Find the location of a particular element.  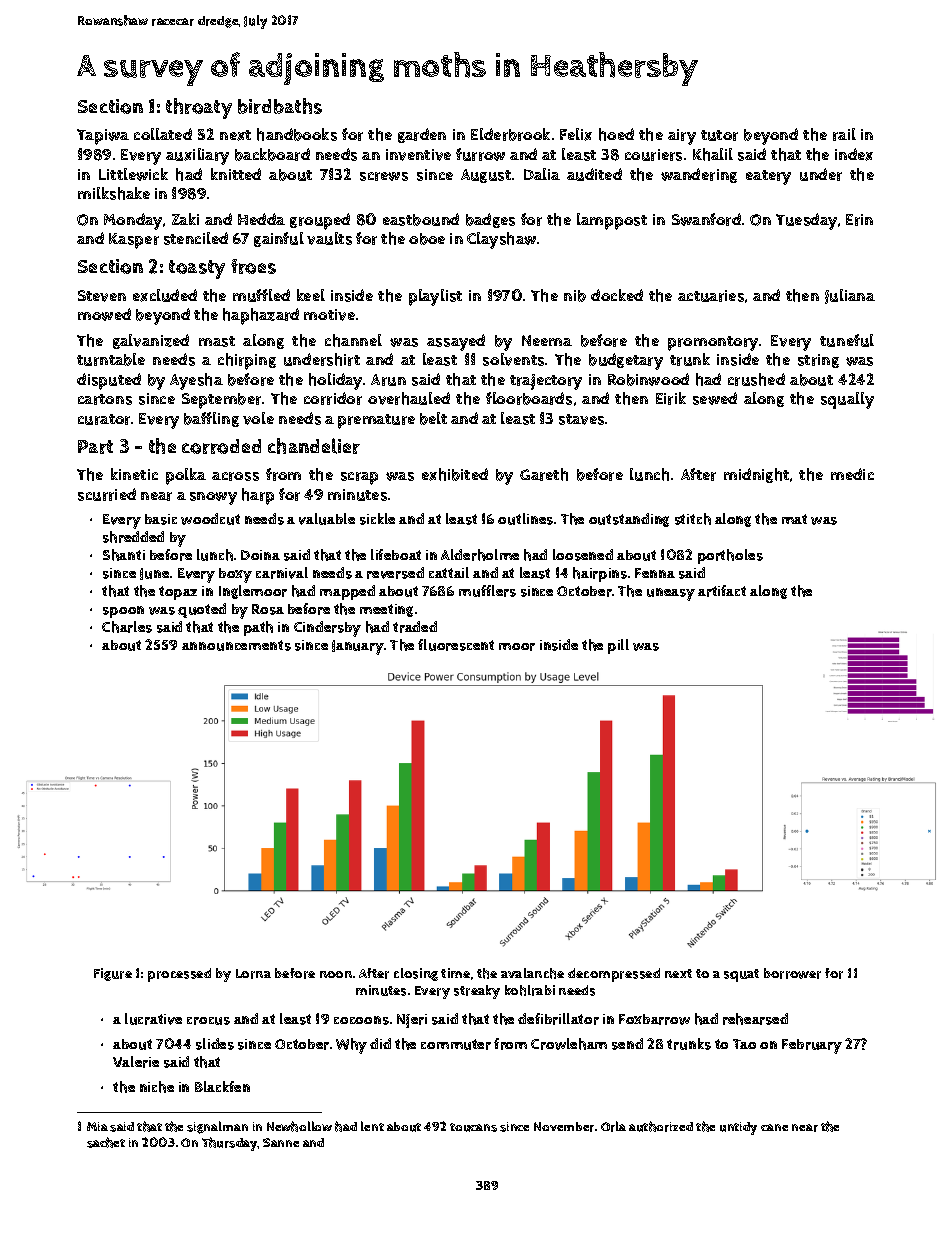

Robinwood is located at coordinates (648, 379).
